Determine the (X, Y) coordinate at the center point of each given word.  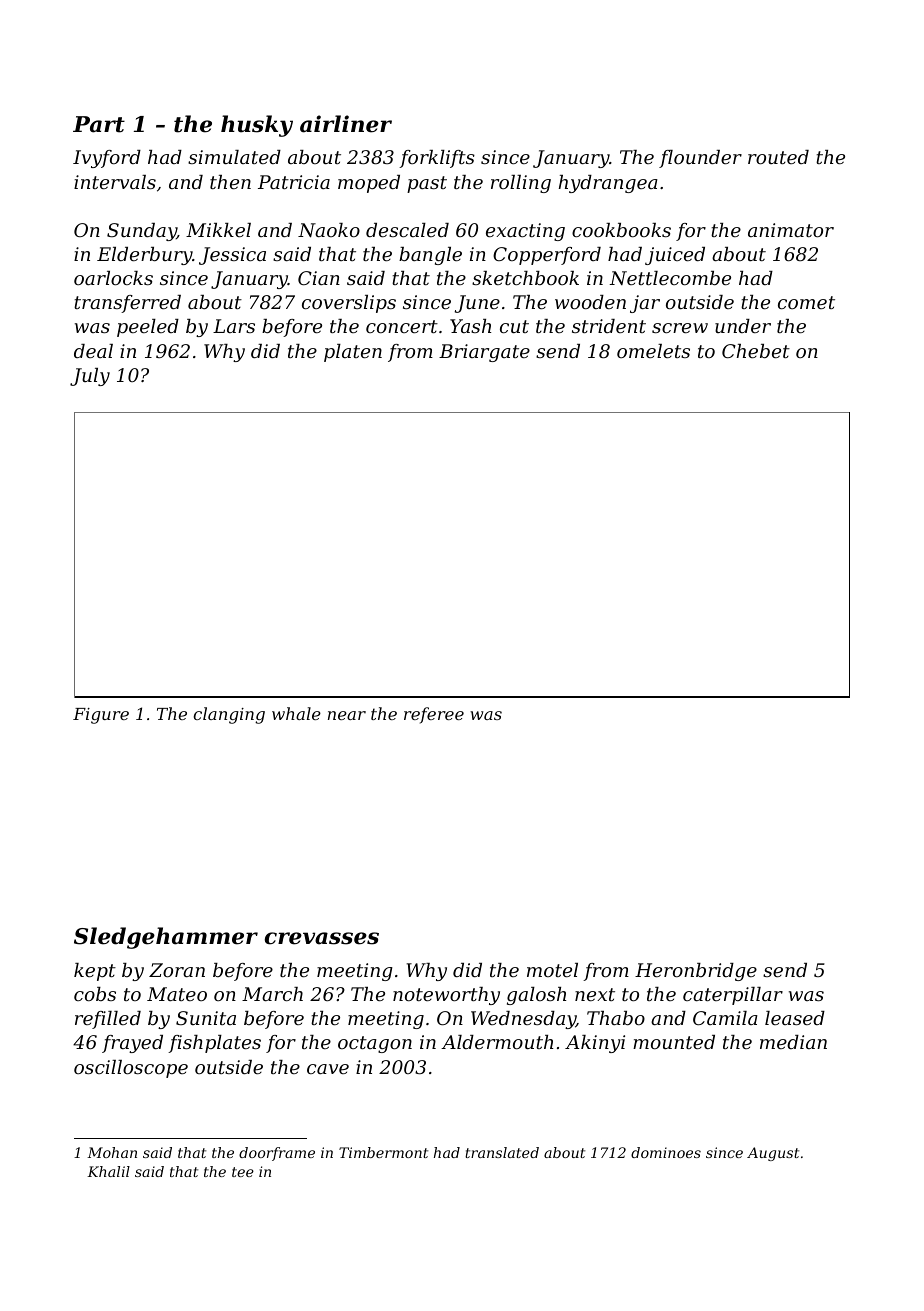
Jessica (232, 256)
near (347, 715)
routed (778, 157)
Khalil (108, 1171)
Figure (101, 716)
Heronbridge (696, 972)
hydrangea (608, 184)
